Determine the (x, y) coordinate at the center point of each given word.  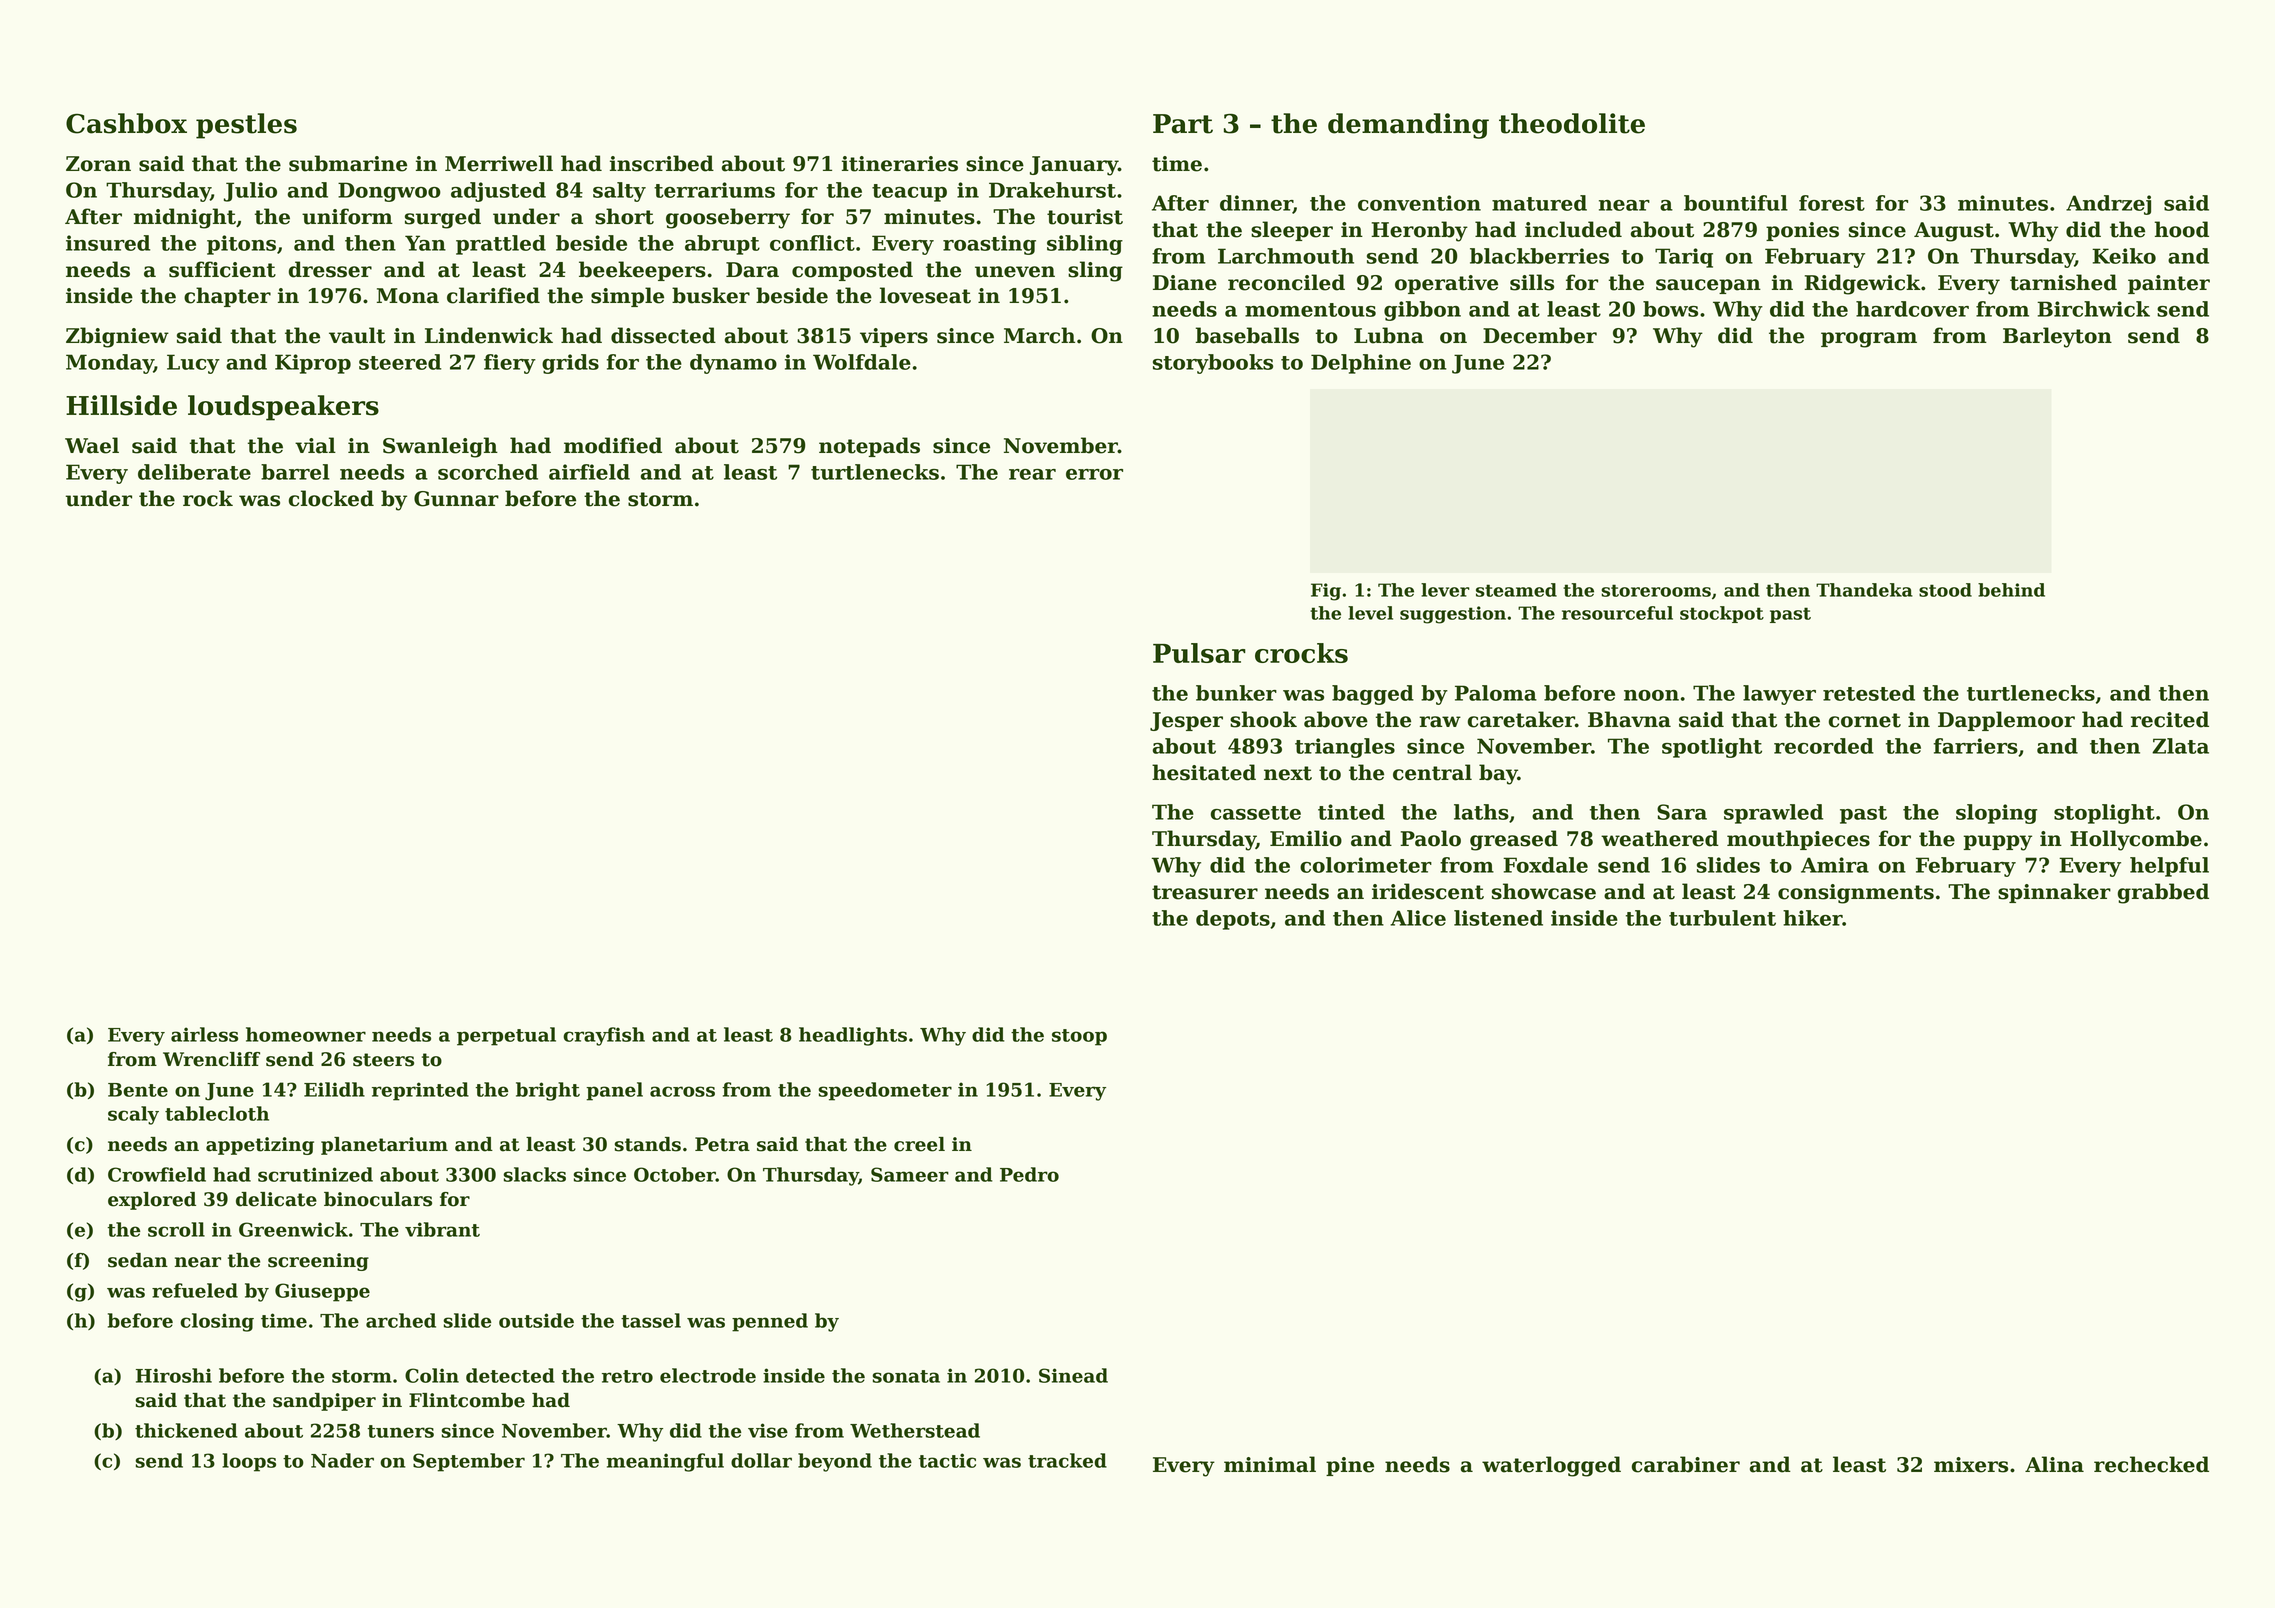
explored (152, 1201)
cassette (1256, 813)
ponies (1802, 231)
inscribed (662, 163)
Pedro (1029, 1174)
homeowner (306, 1034)
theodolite (1572, 123)
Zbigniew (117, 337)
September (469, 1462)
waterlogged (1551, 1466)
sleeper (1292, 231)
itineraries (900, 164)
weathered (1660, 838)
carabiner (1686, 1464)
